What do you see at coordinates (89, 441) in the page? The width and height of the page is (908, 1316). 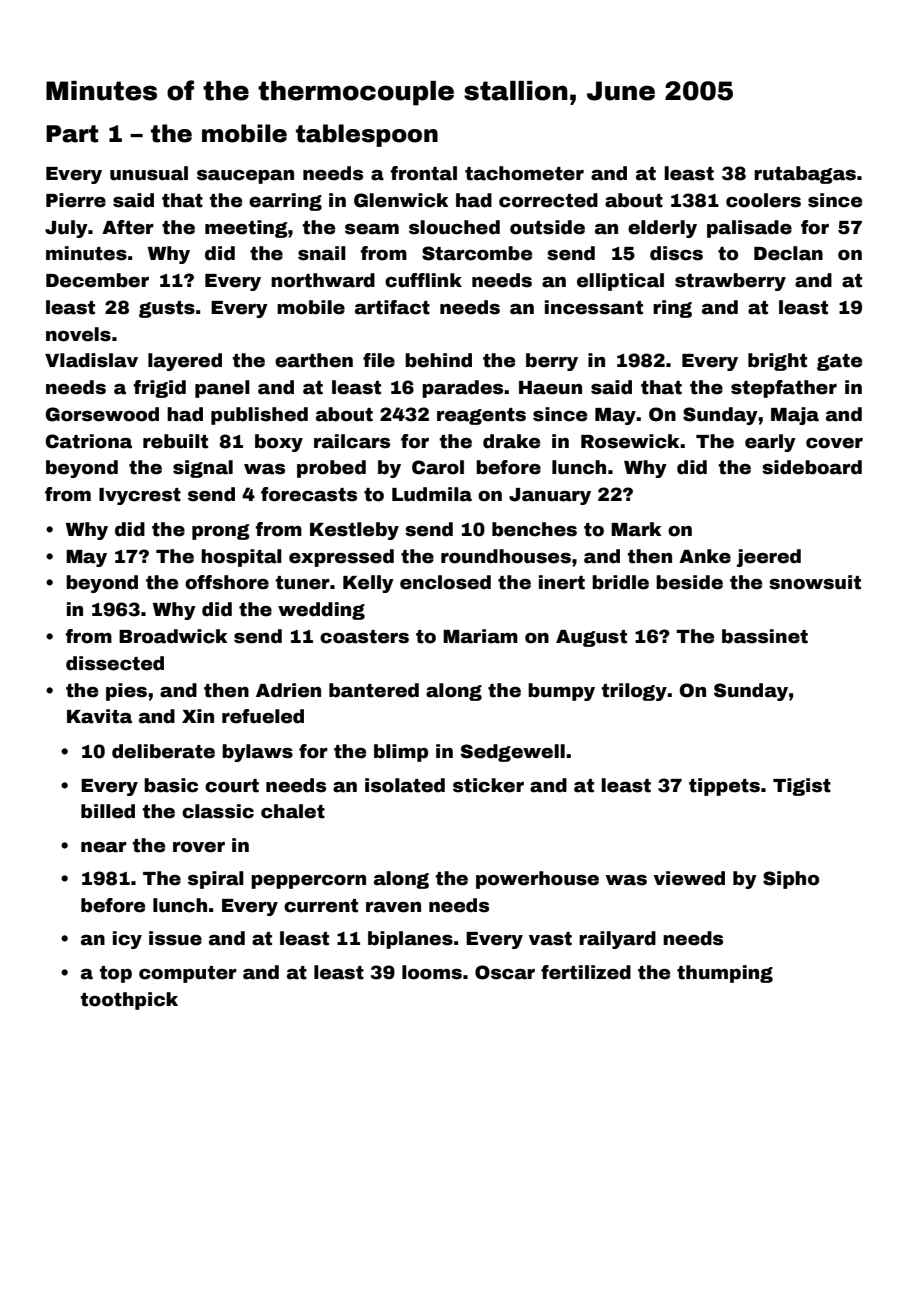 I see `Catriona` at bounding box center [89, 441].
